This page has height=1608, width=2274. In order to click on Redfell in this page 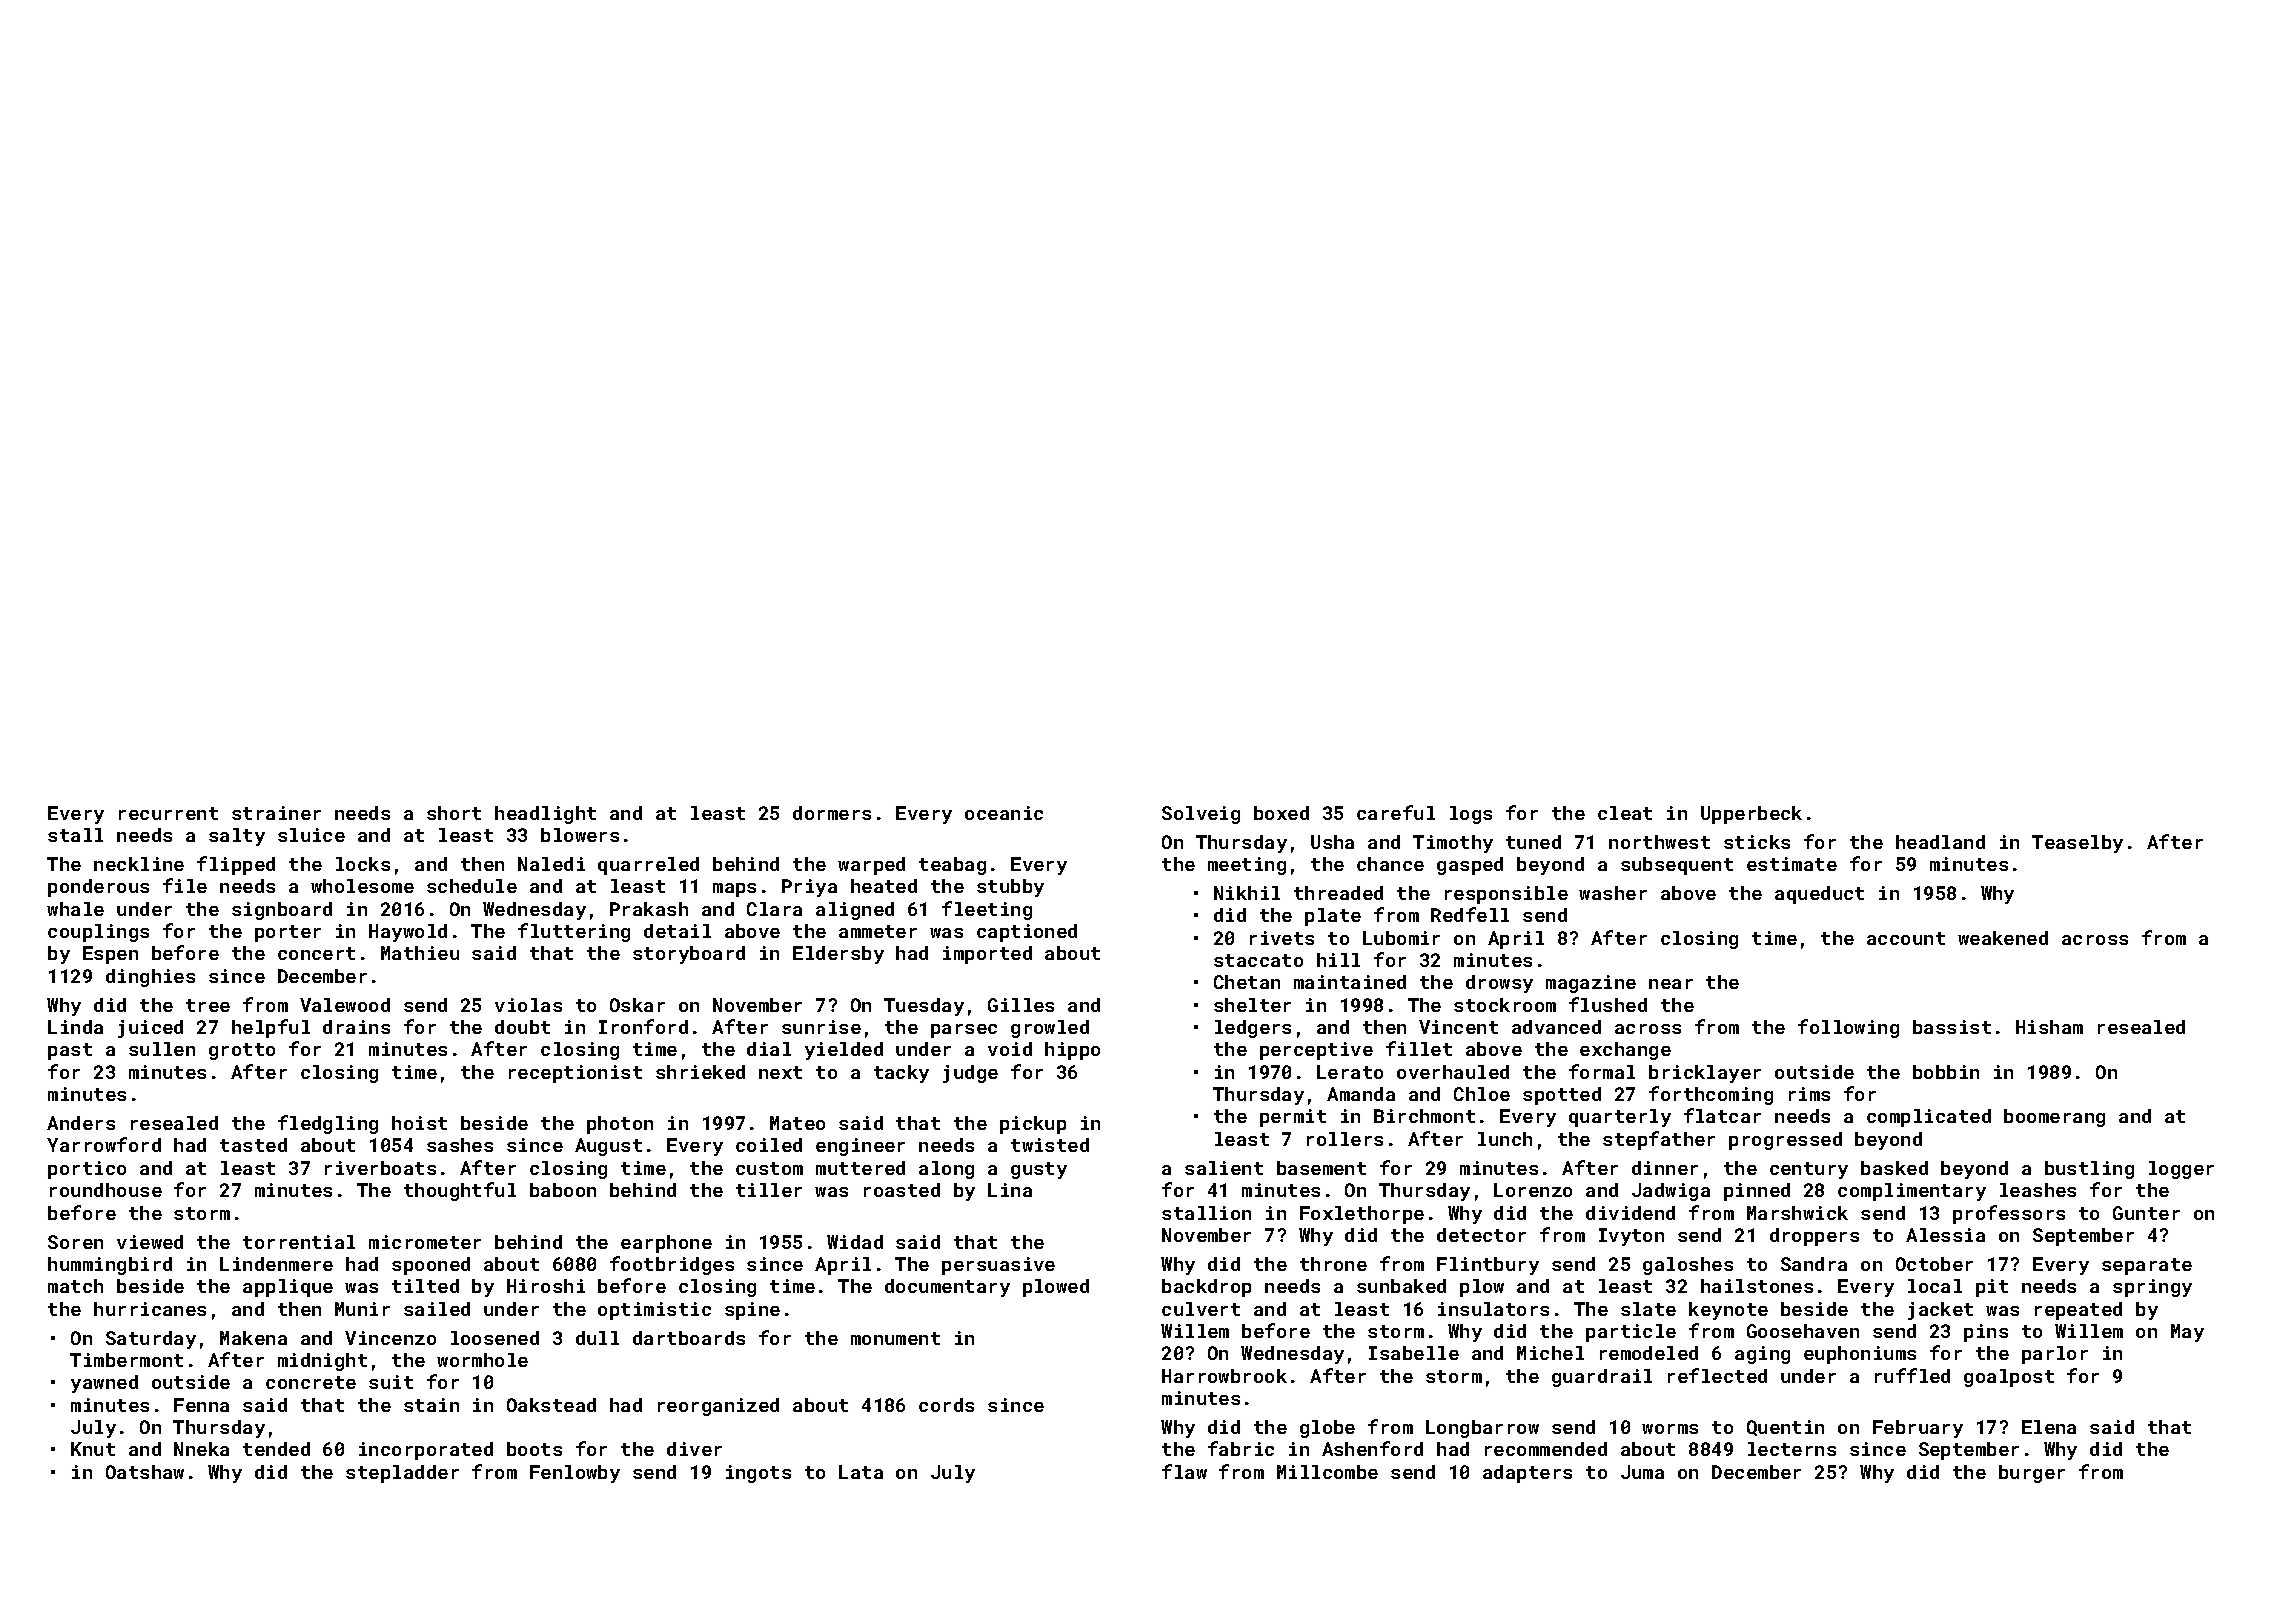, I will do `click(1470, 914)`.
